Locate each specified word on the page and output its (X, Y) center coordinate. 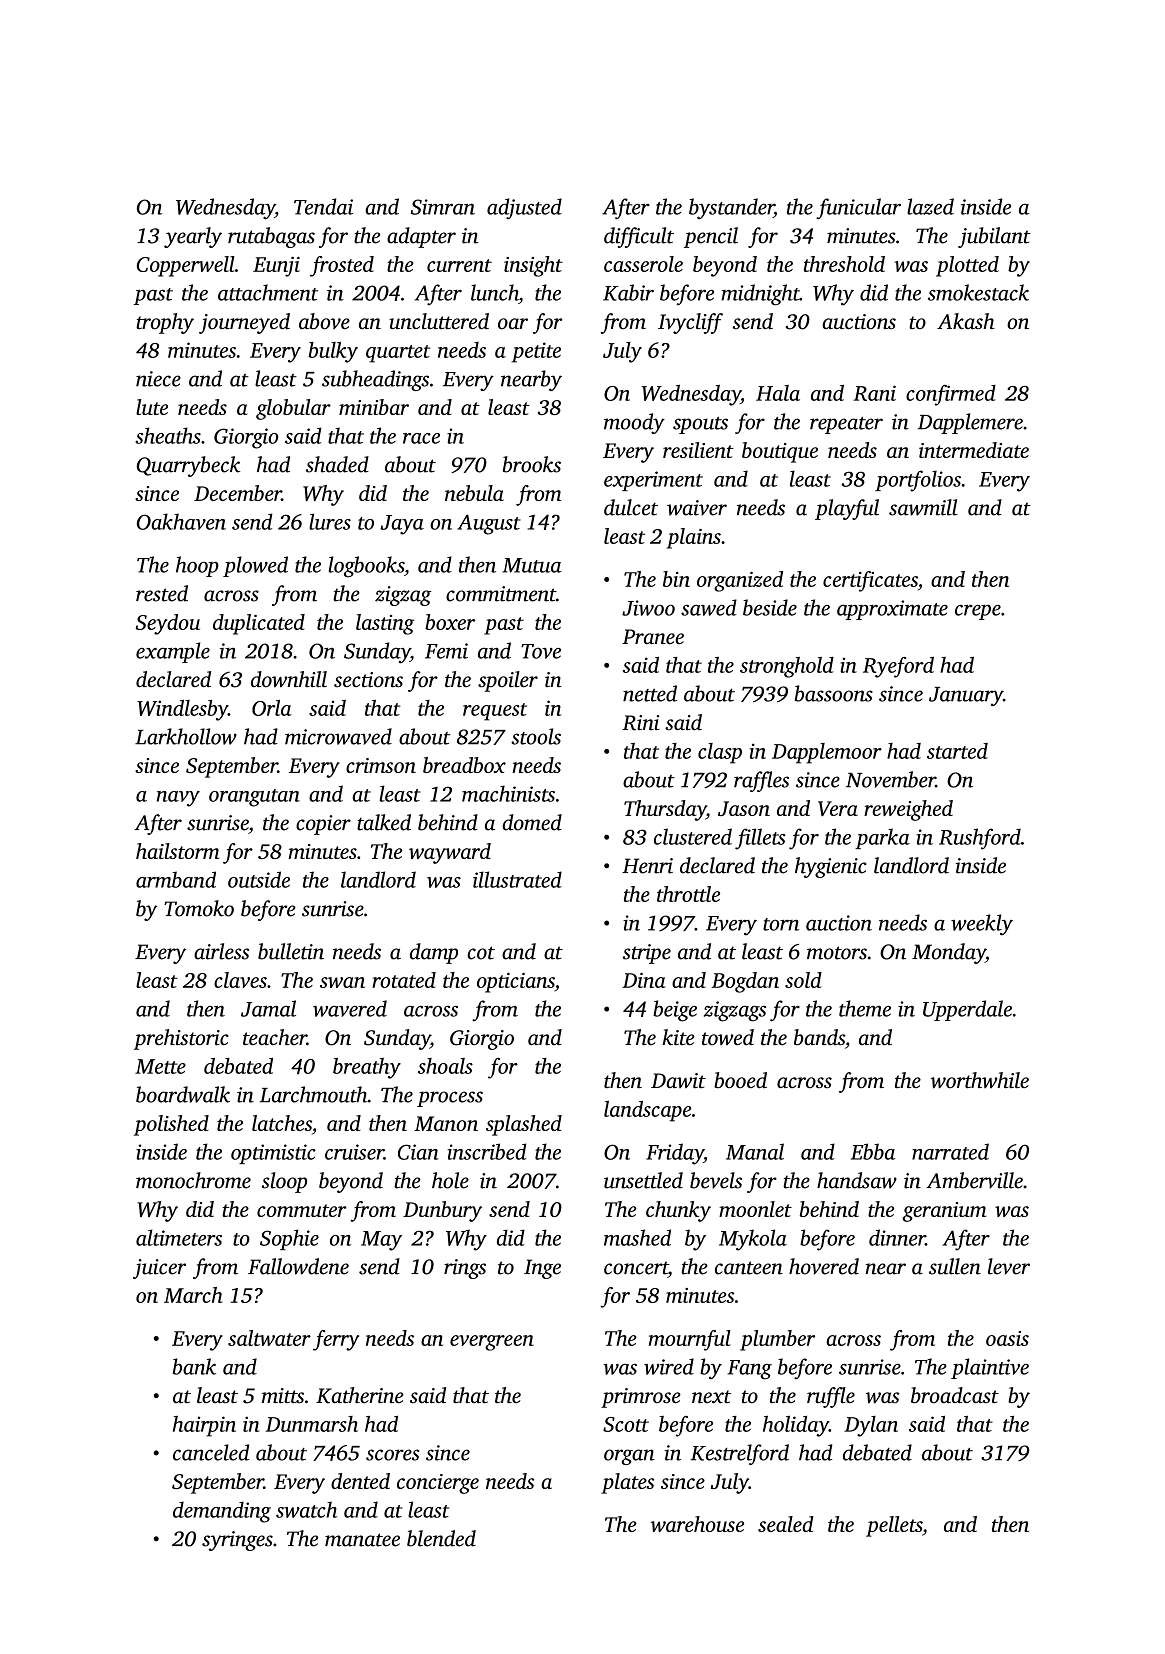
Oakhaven (181, 521)
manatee (362, 1540)
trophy (165, 323)
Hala (778, 393)
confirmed (951, 395)
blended (441, 1538)
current (459, 265)
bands (819, 1037)
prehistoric (181, 1039)
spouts (700, 425)
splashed (524, 1125)
